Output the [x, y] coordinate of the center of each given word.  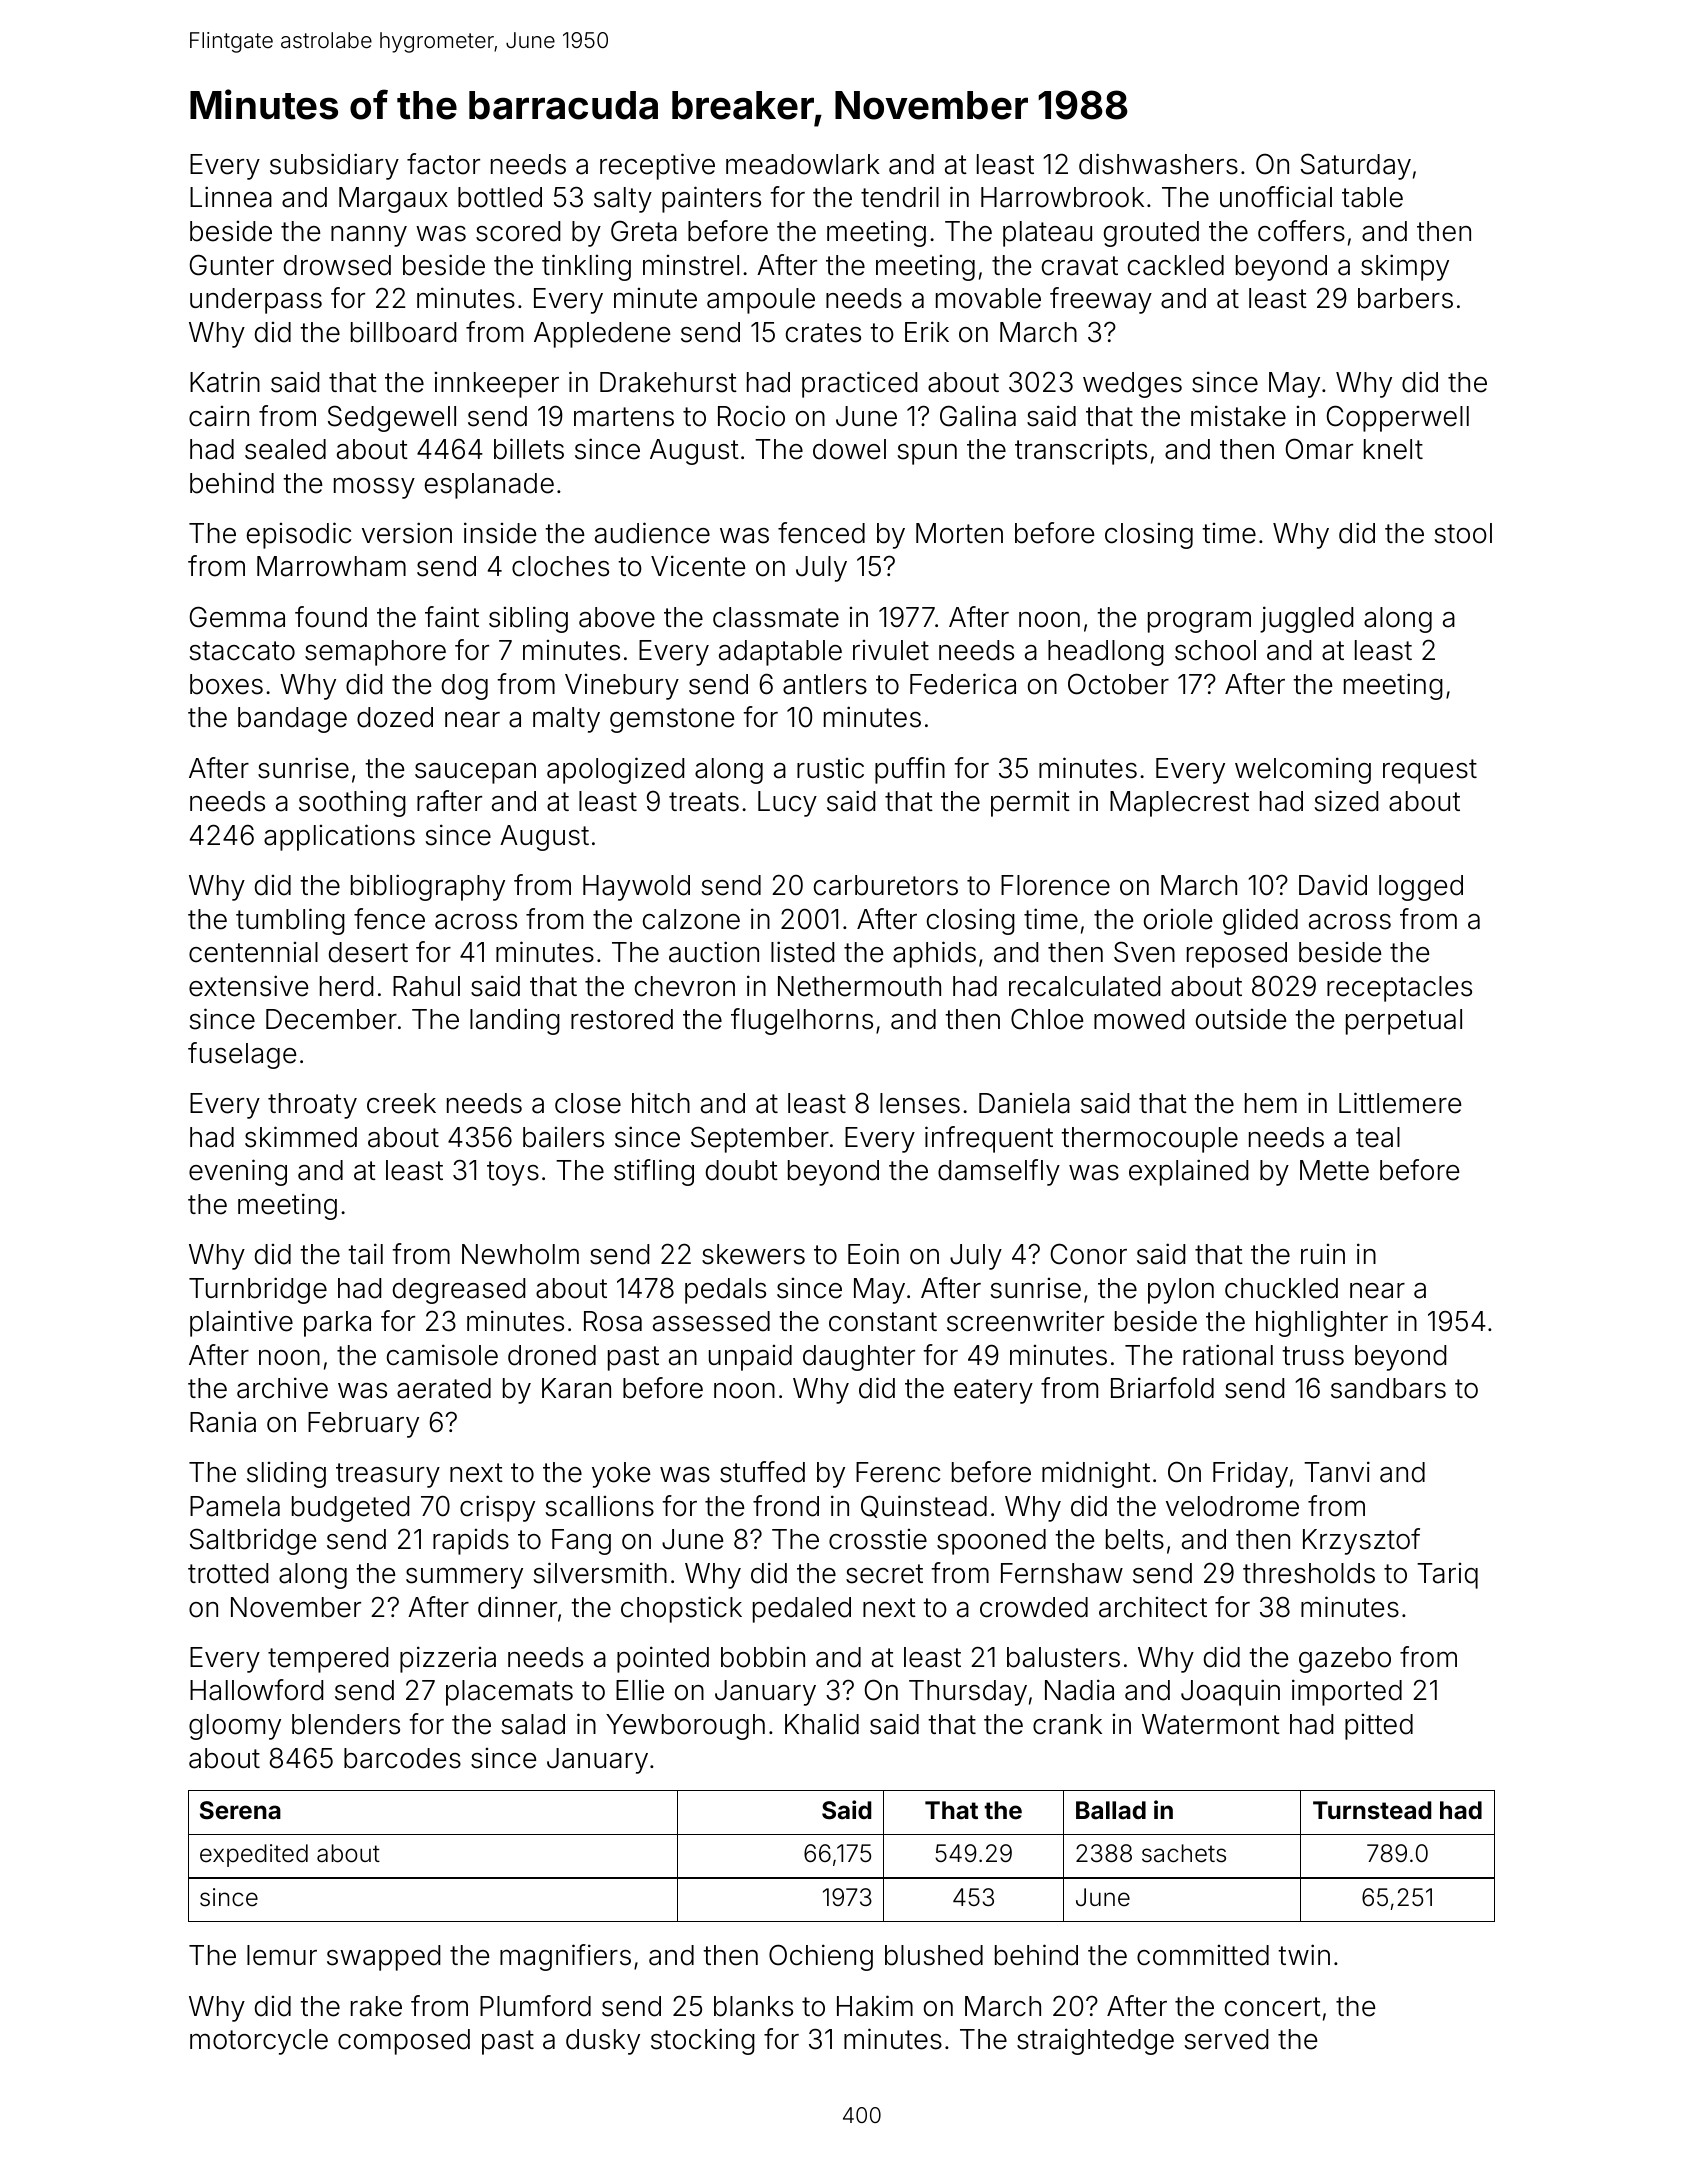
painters [711, 199]
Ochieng [821, 1957]
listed [802, 952]
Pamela [235, 1506]
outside [1241, 1019]
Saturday [1356, 166]
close [588, 1103]
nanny [369, 236]
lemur [282, 1955]
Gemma [237, 617]
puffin [910, 770]
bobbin [763, 1657]
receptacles [1399, 989]
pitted [1379, 1727]
